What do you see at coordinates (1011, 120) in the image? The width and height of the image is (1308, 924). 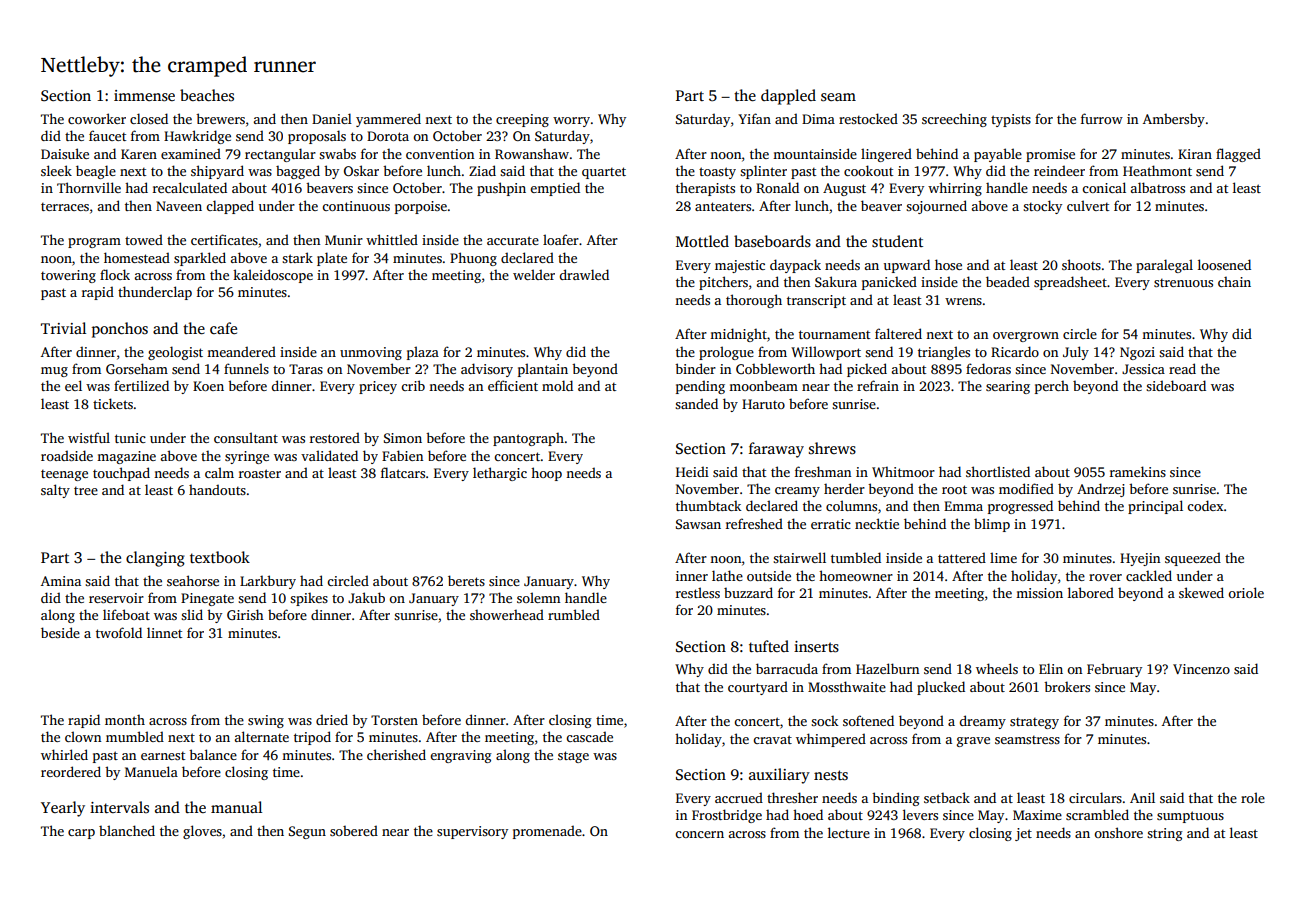 I see `typists` at bounding box center [1011, 120].
